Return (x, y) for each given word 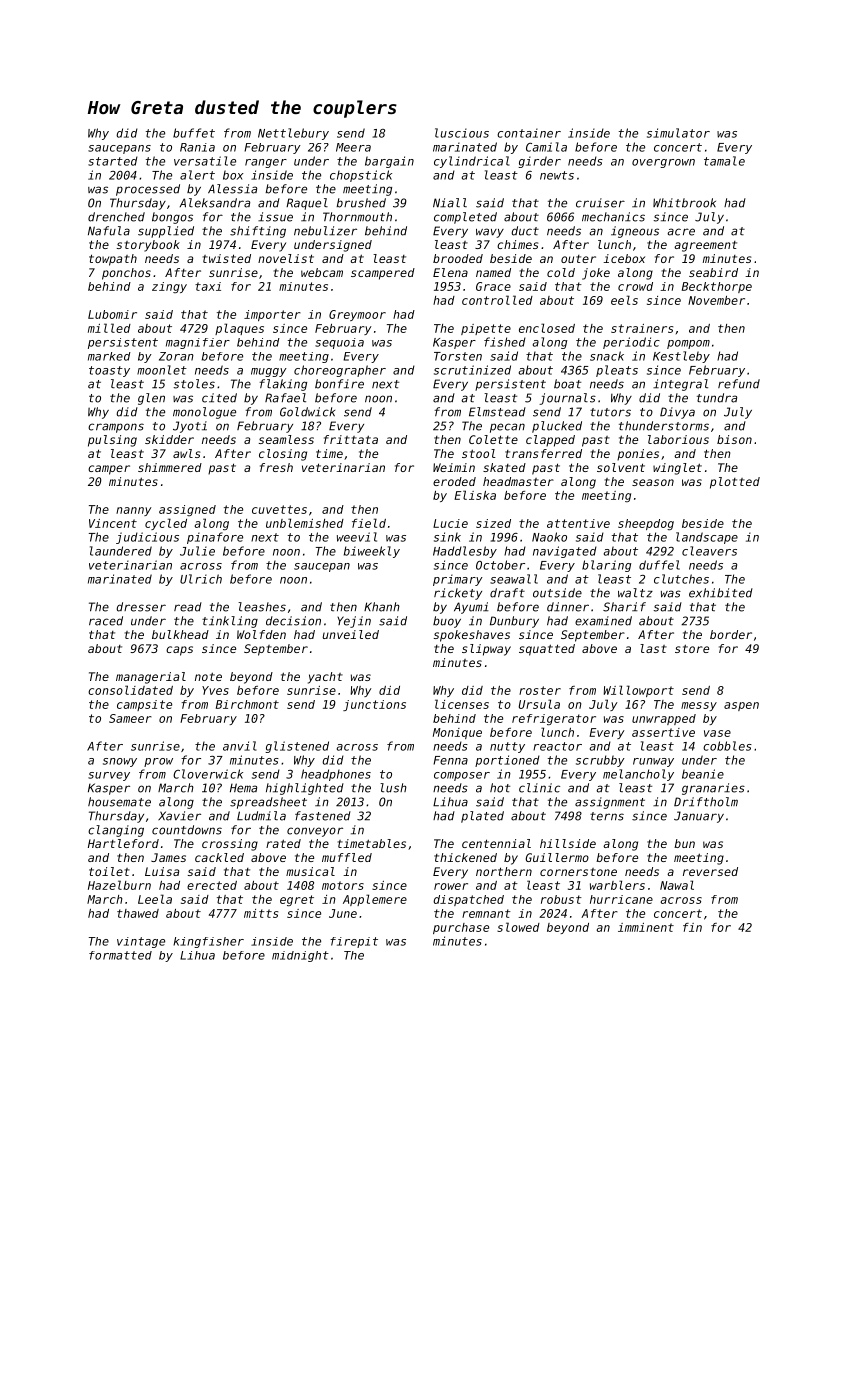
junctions (374, 705)
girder (539, 162)
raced (106, 621)
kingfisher (208, 942)
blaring (606, 566)
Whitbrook (684, 203)
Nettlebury (293, 134)
